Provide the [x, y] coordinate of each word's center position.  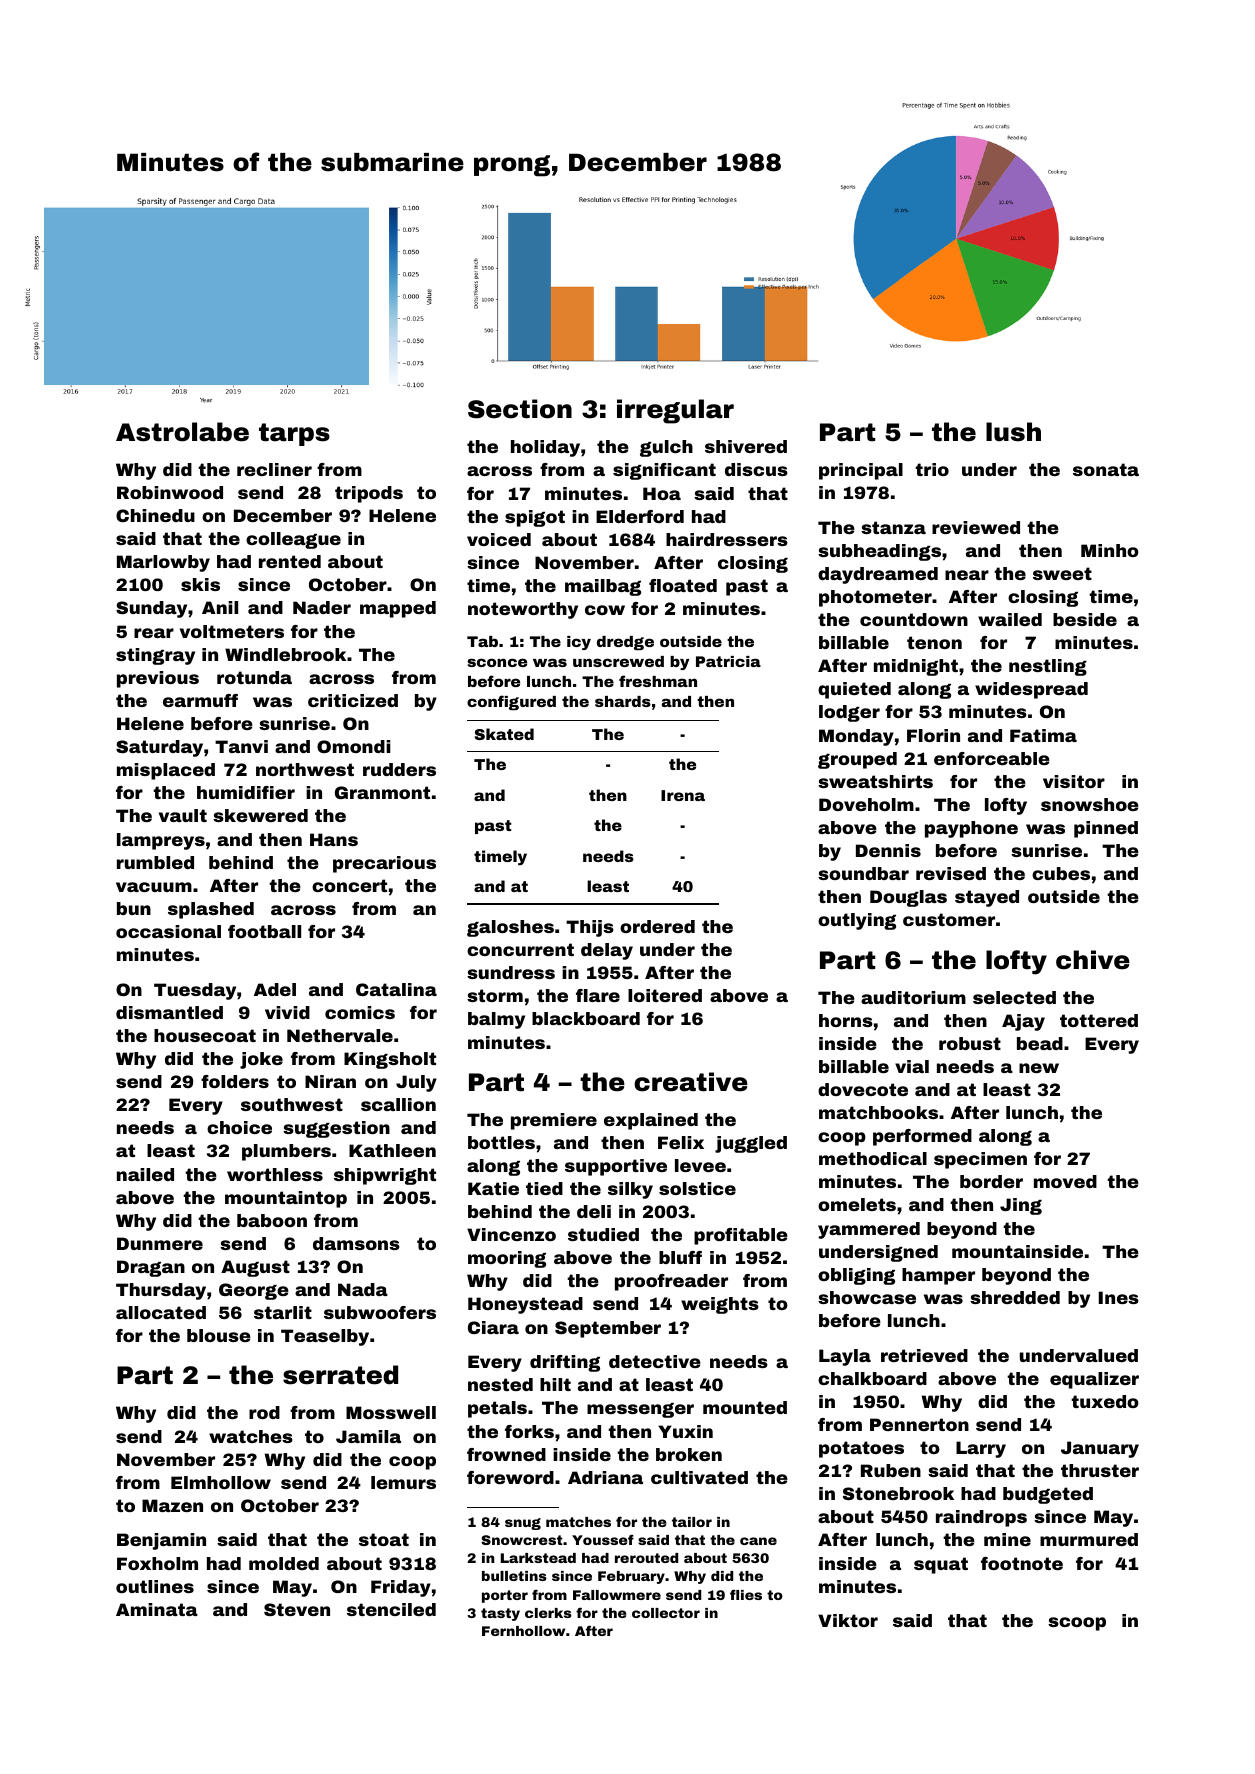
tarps [294, 434]
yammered [869, 1230]
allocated [161, 1312]
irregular [675, 411]
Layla [845, 1357]
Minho [1110, 550]
